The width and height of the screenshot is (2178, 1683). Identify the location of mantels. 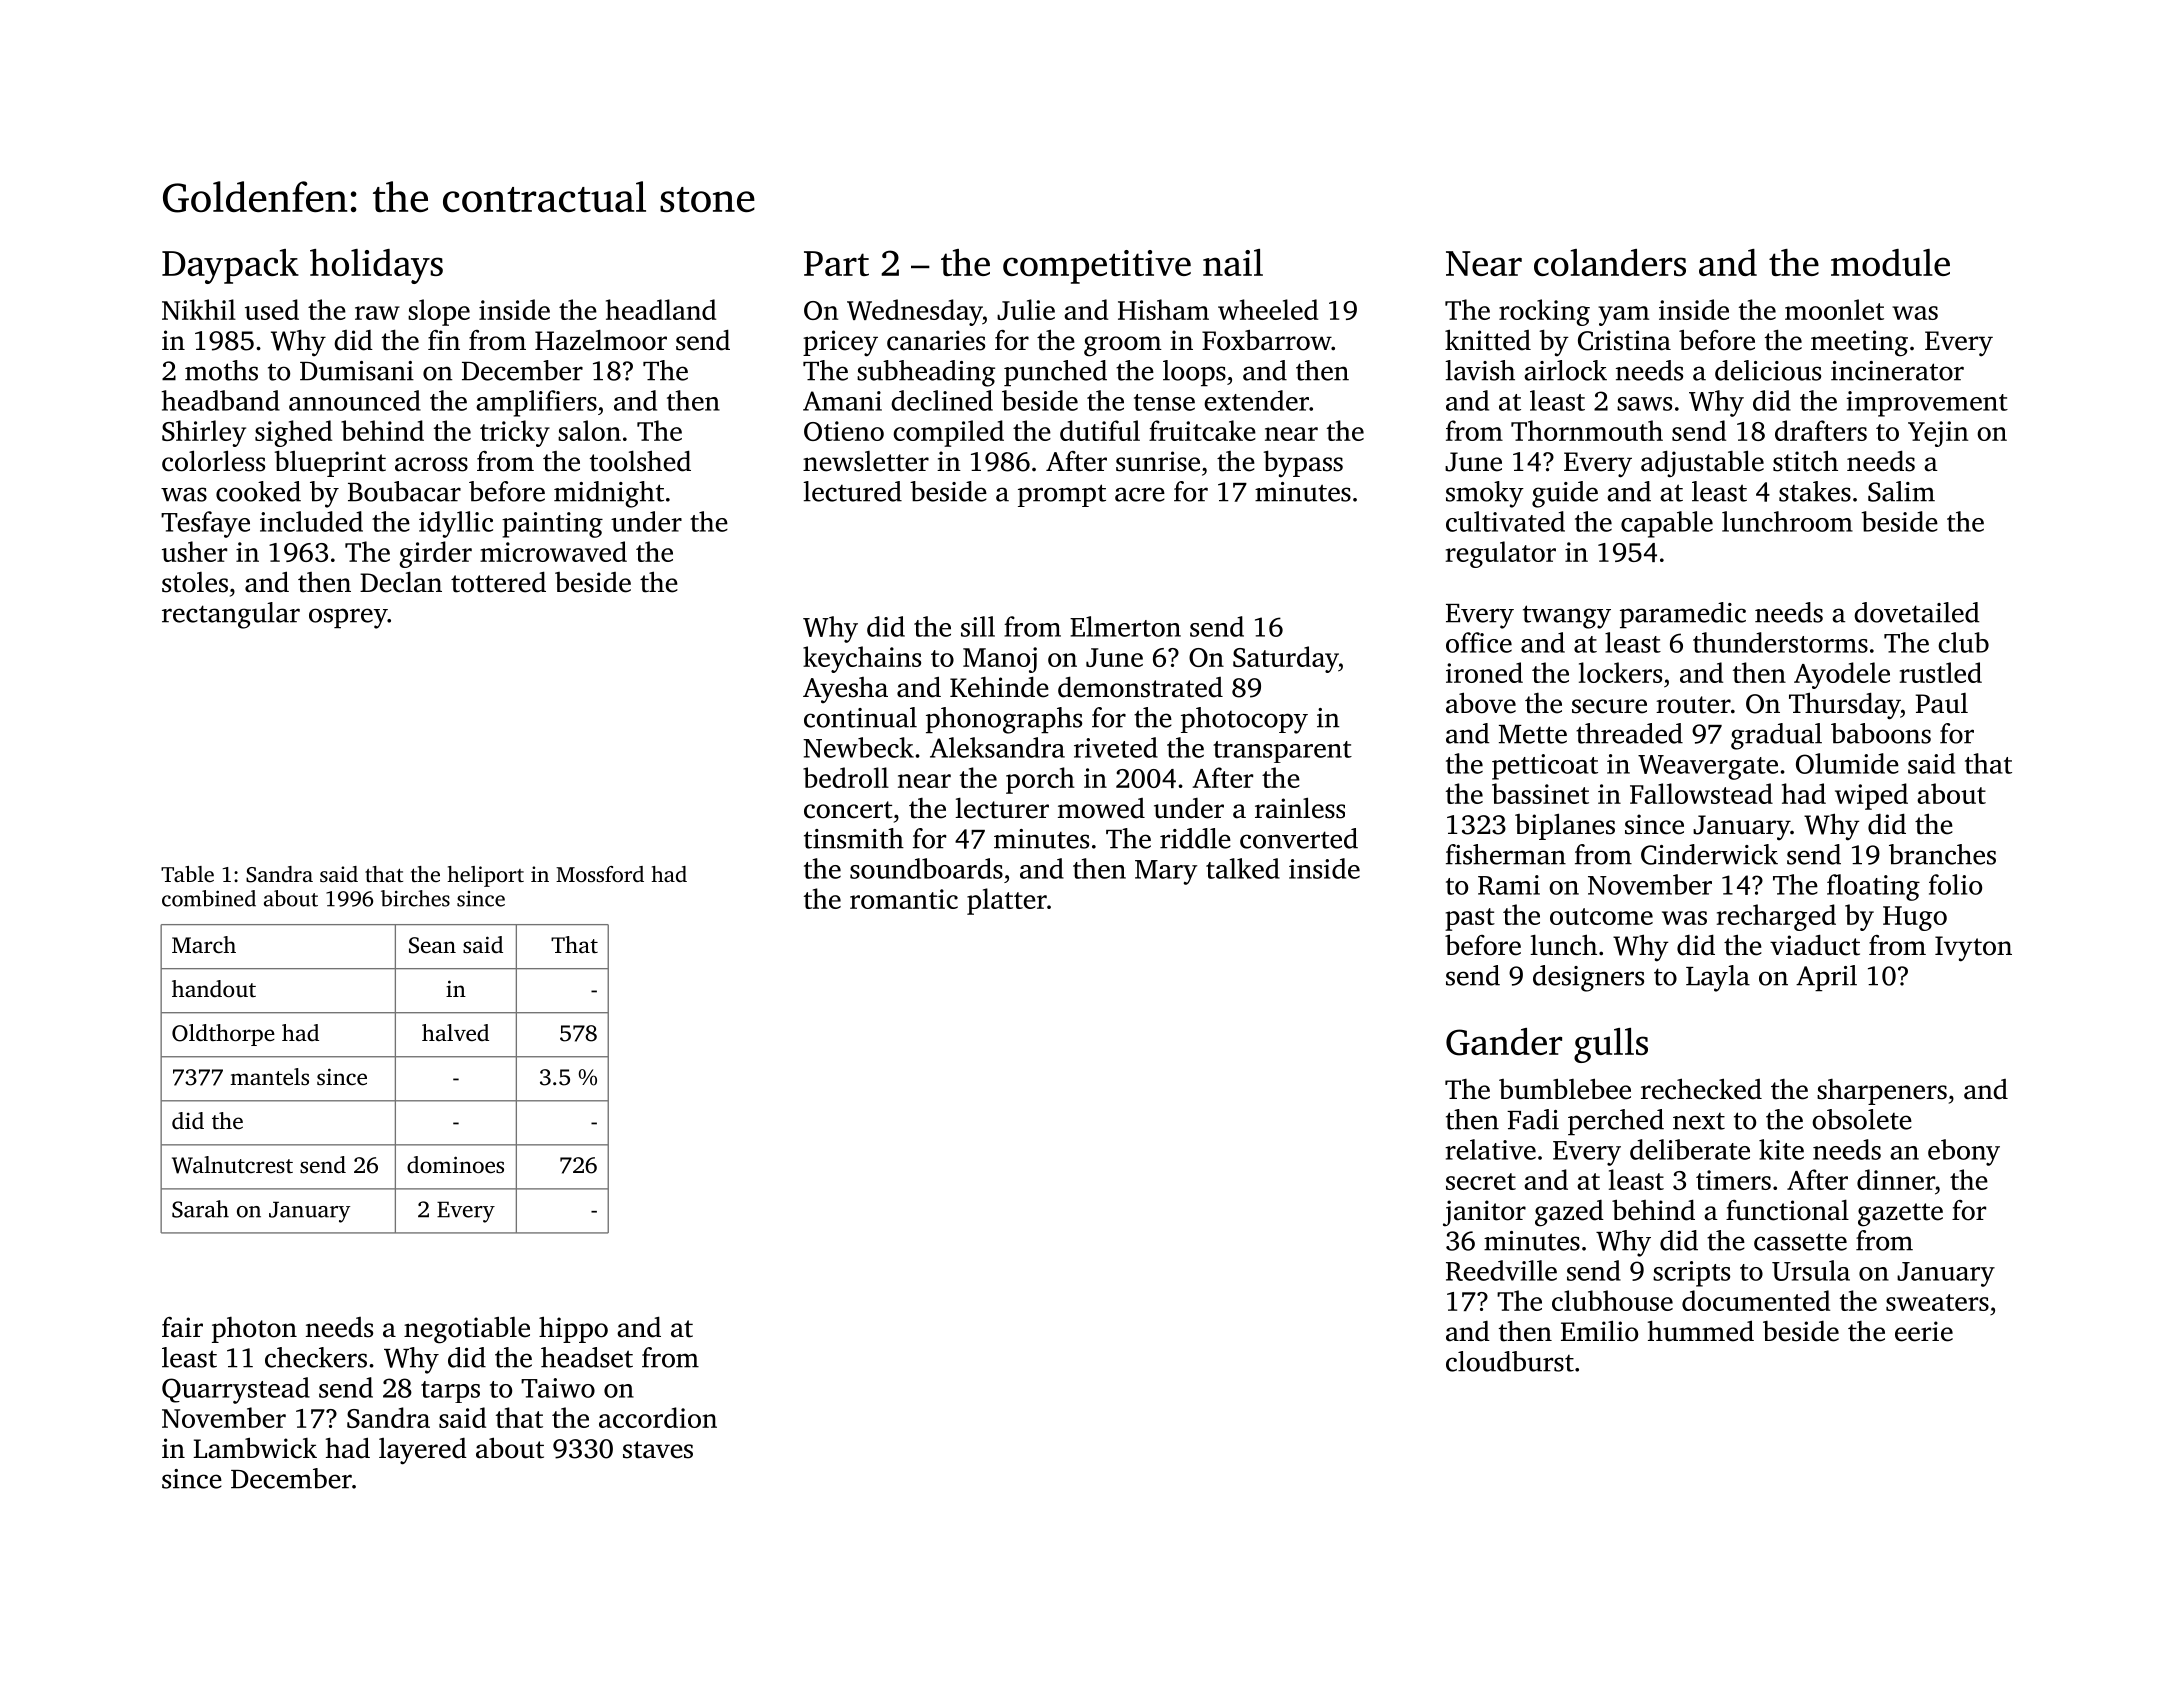
(269, 1077).
